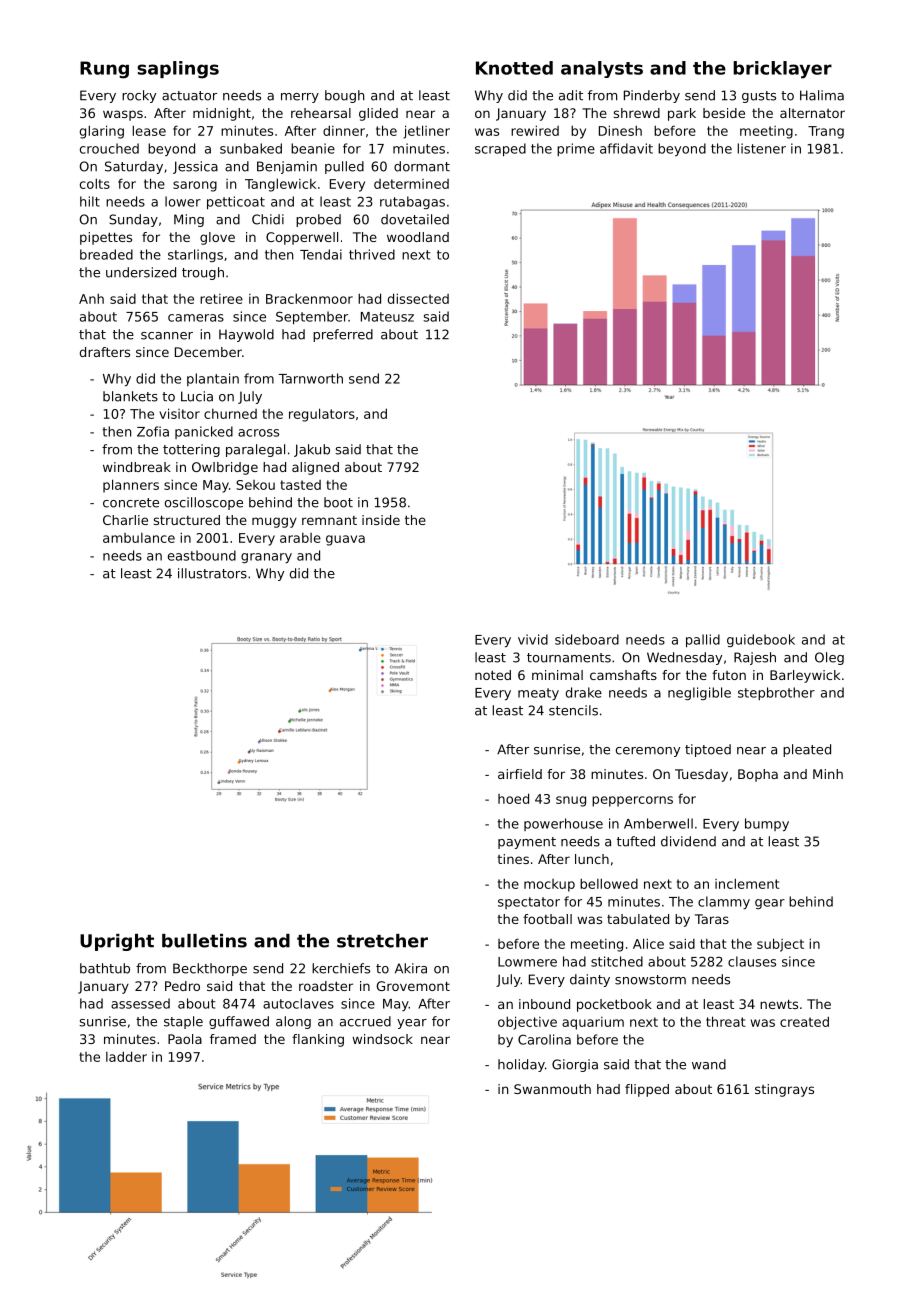 This screenshot has width=924, height=1308. I want to click on stingrays, so click(784, 1090).
